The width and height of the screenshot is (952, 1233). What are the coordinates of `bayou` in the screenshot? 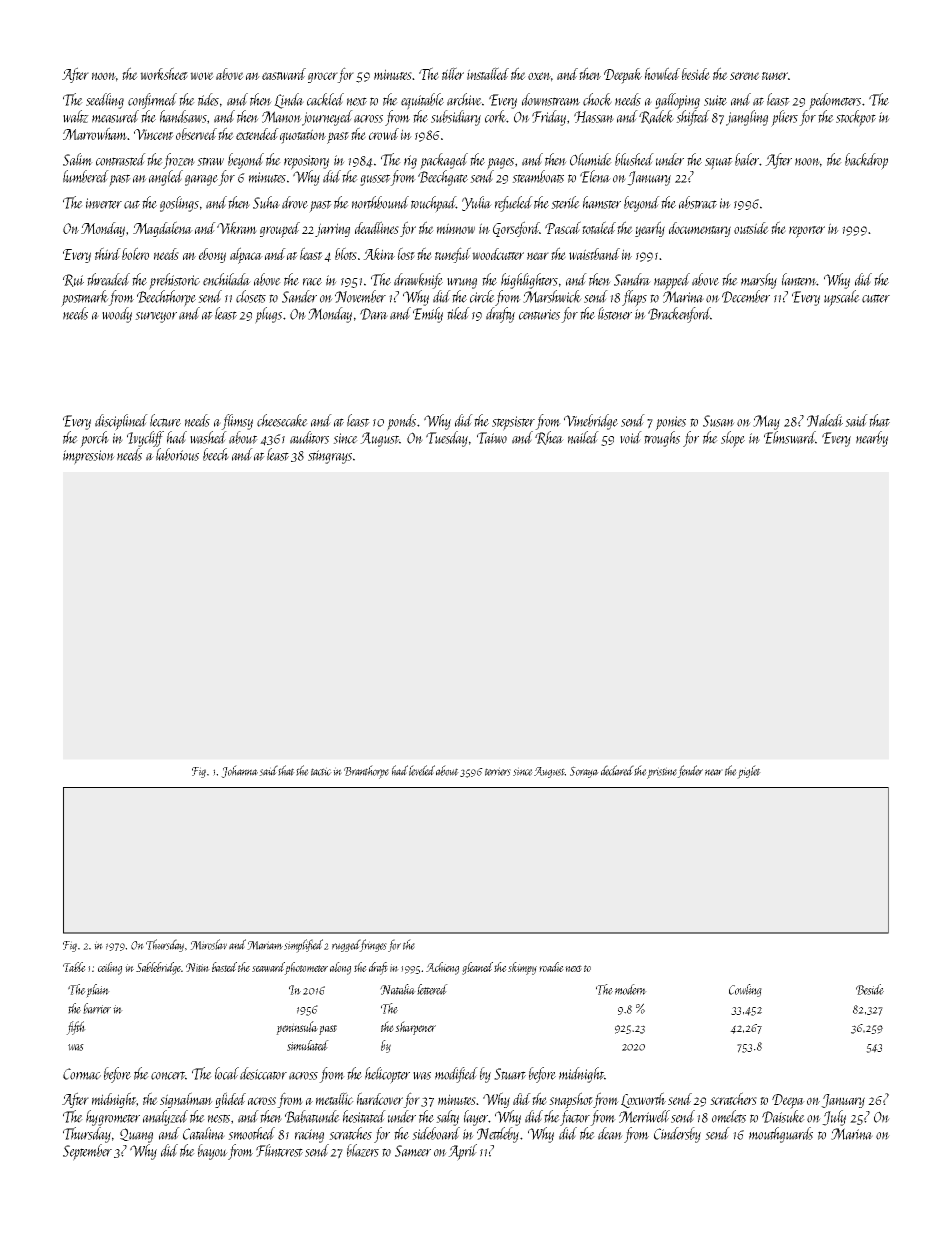 It's located at (213, 1152).
